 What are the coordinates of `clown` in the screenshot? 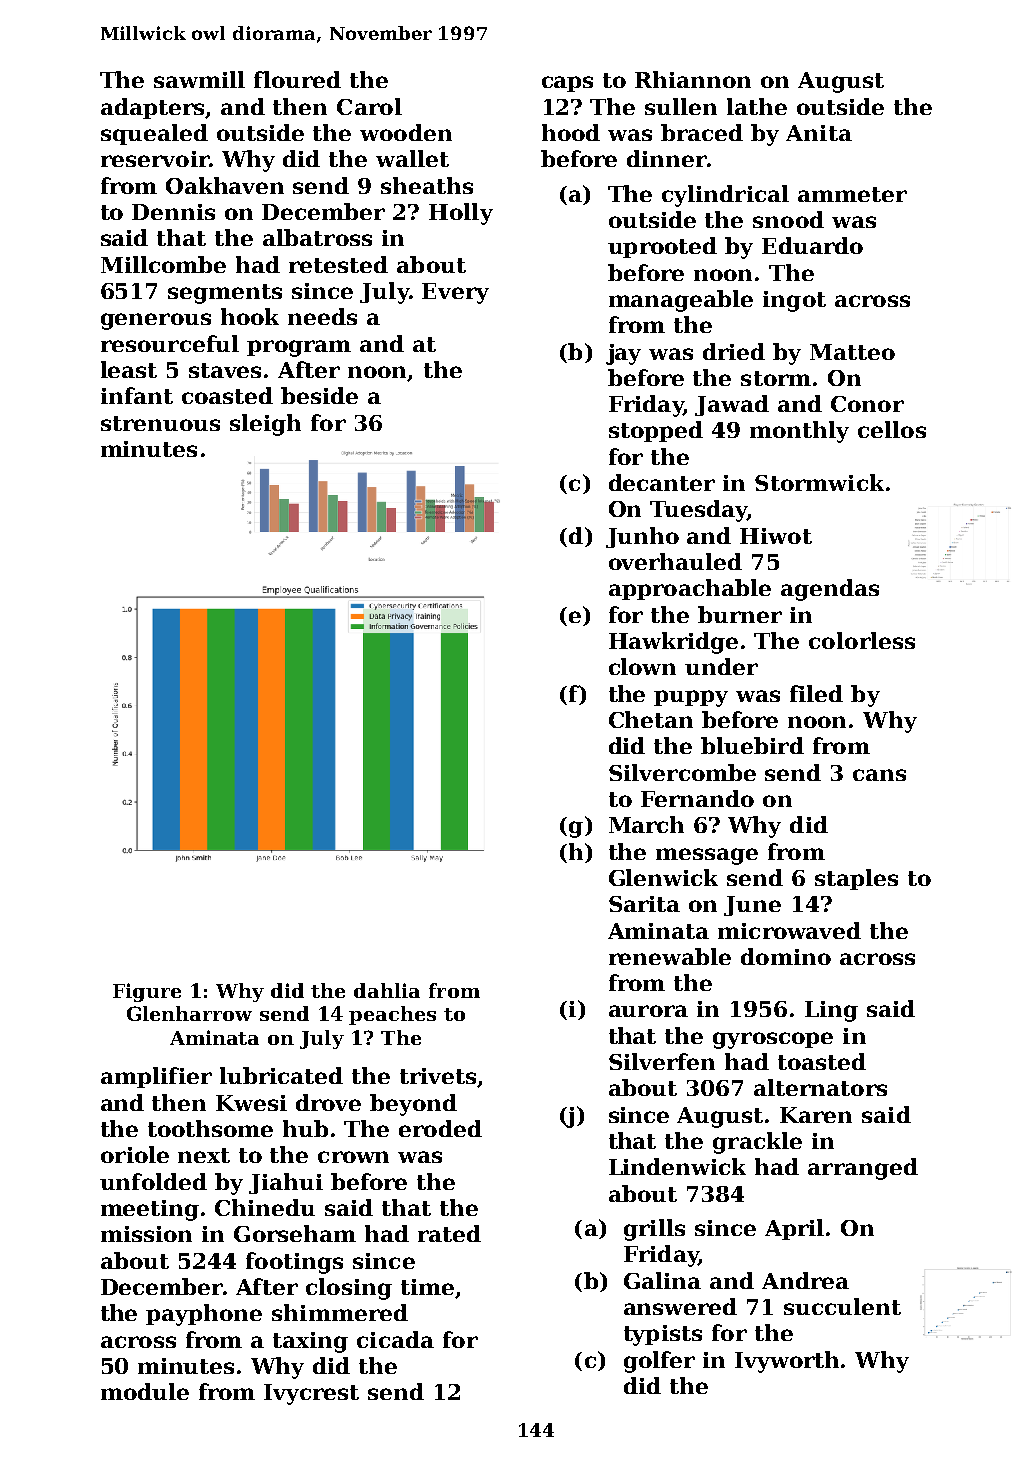 It's located at (642, 666).
